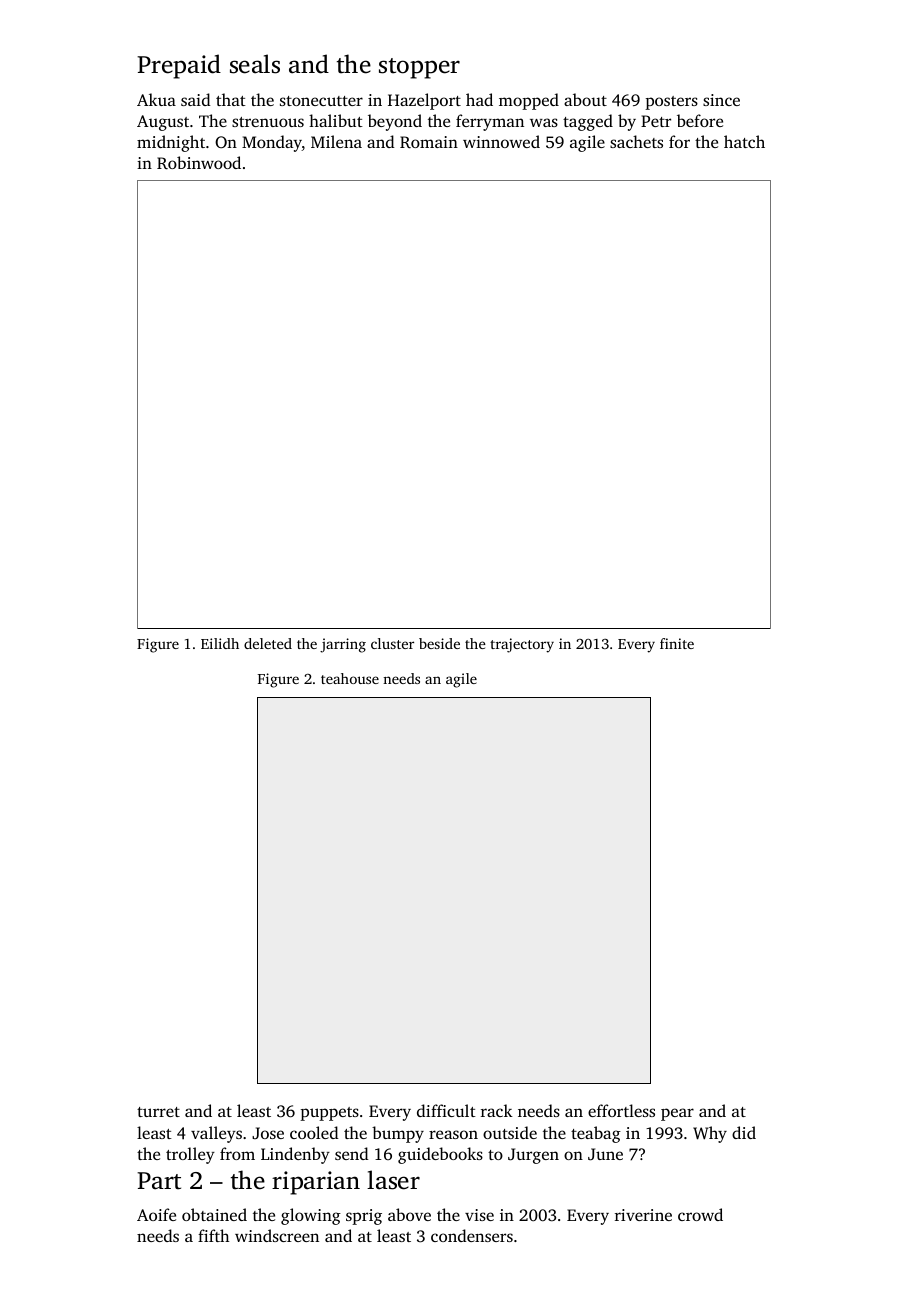 Image resolution: width=908 pixels, height=1316 pixels. Describe the element at coordinates (522, 645) in the page. I see `trajectory` at that location.
